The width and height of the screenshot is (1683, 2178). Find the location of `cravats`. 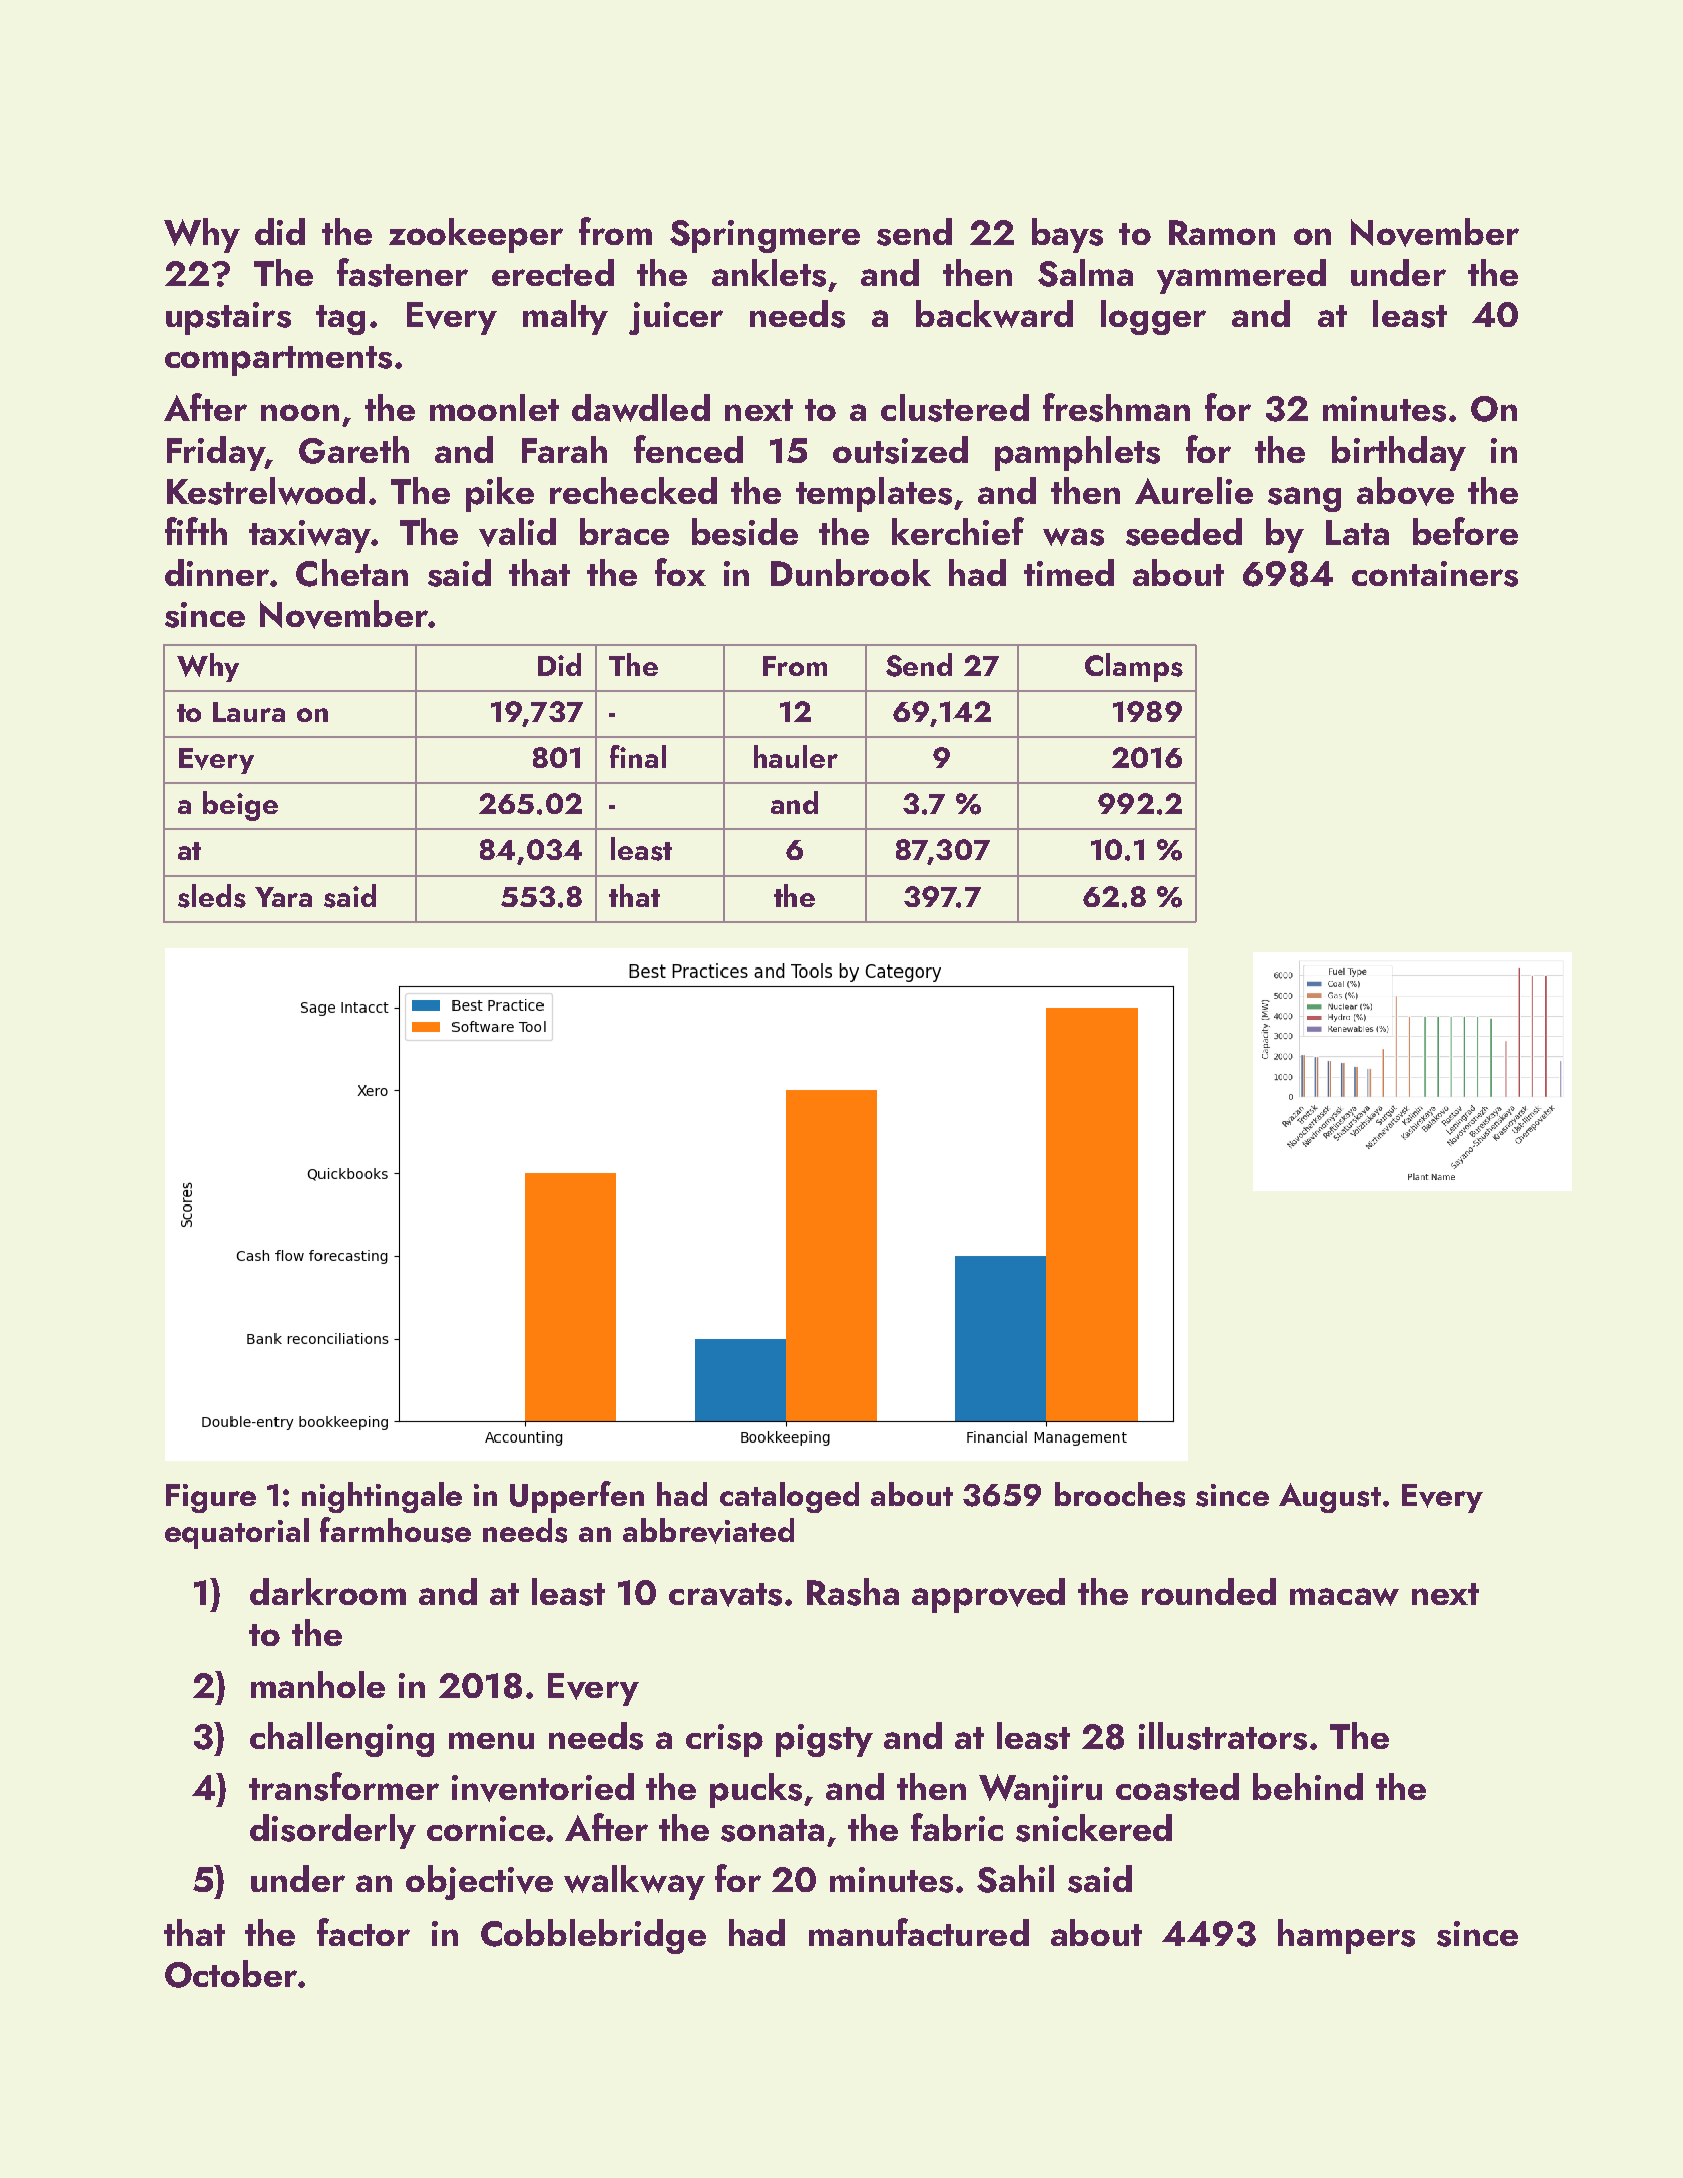

cravats is located at coordinates (725, 1595).
